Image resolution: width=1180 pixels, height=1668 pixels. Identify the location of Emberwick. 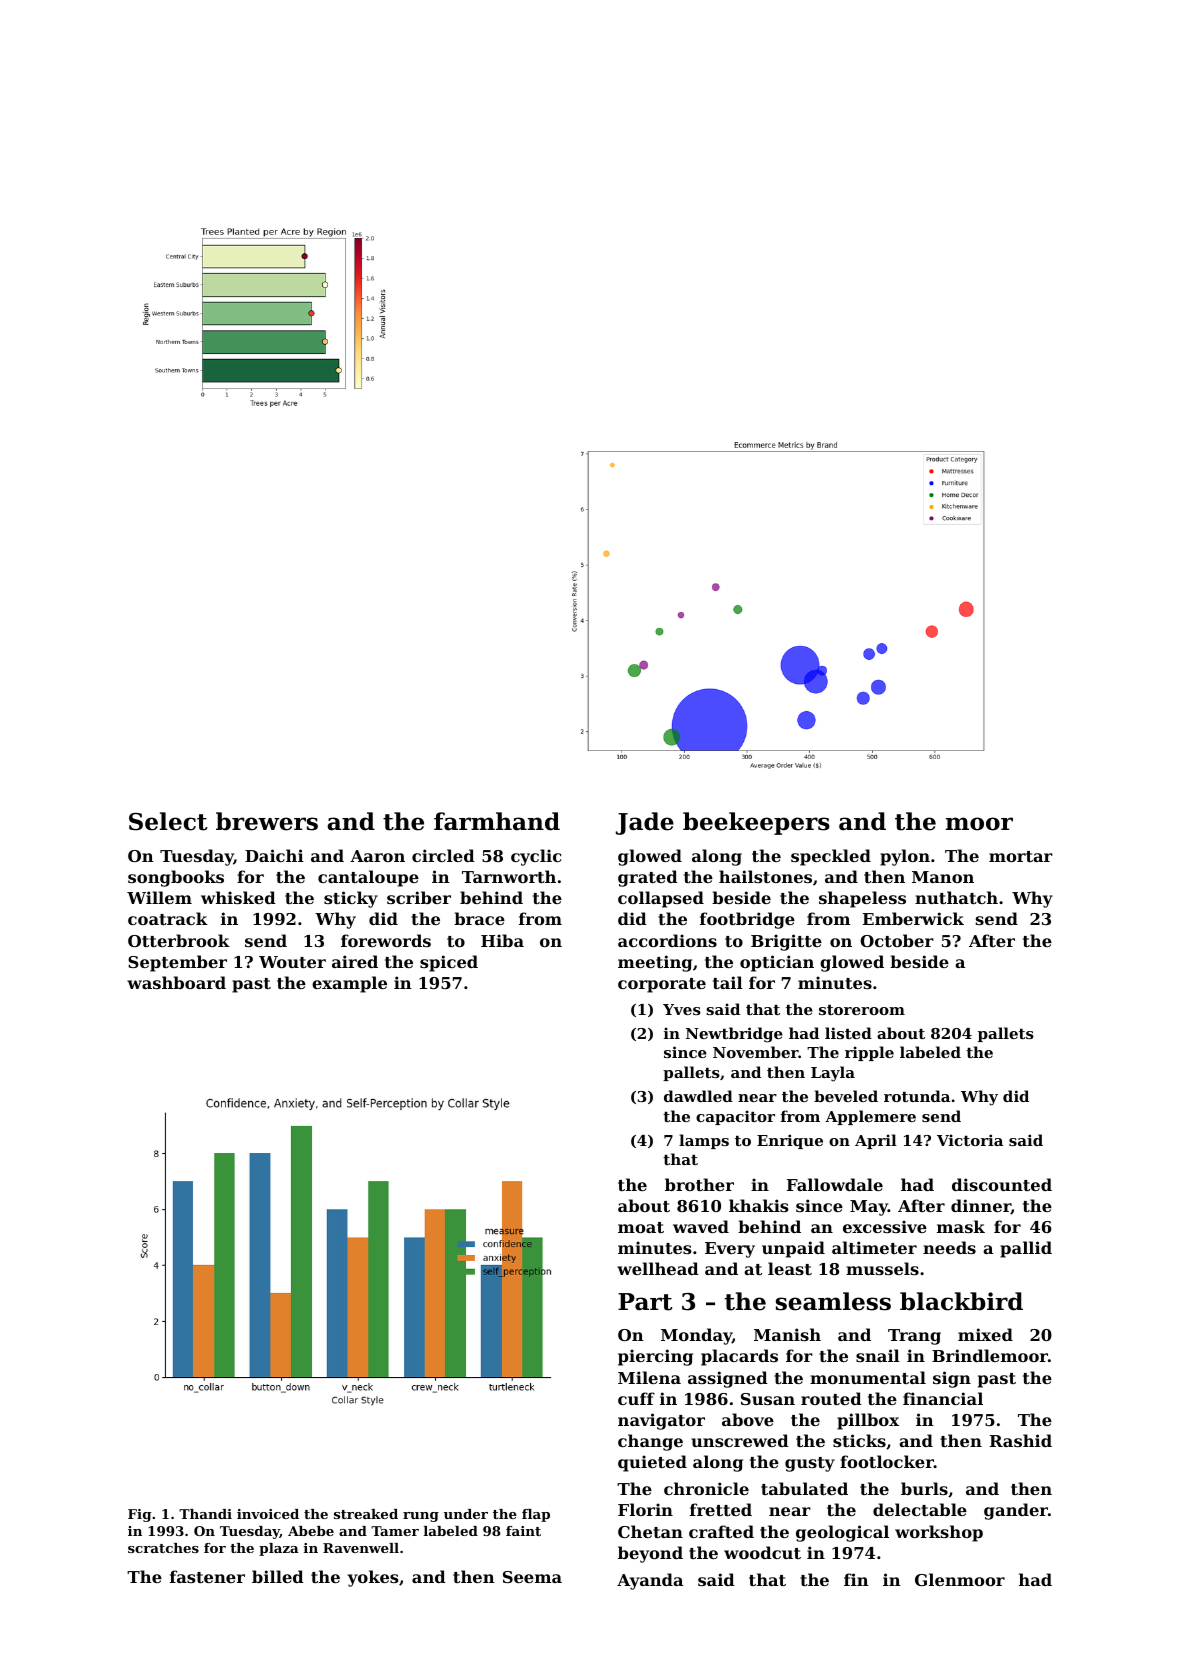
(913, 918).
